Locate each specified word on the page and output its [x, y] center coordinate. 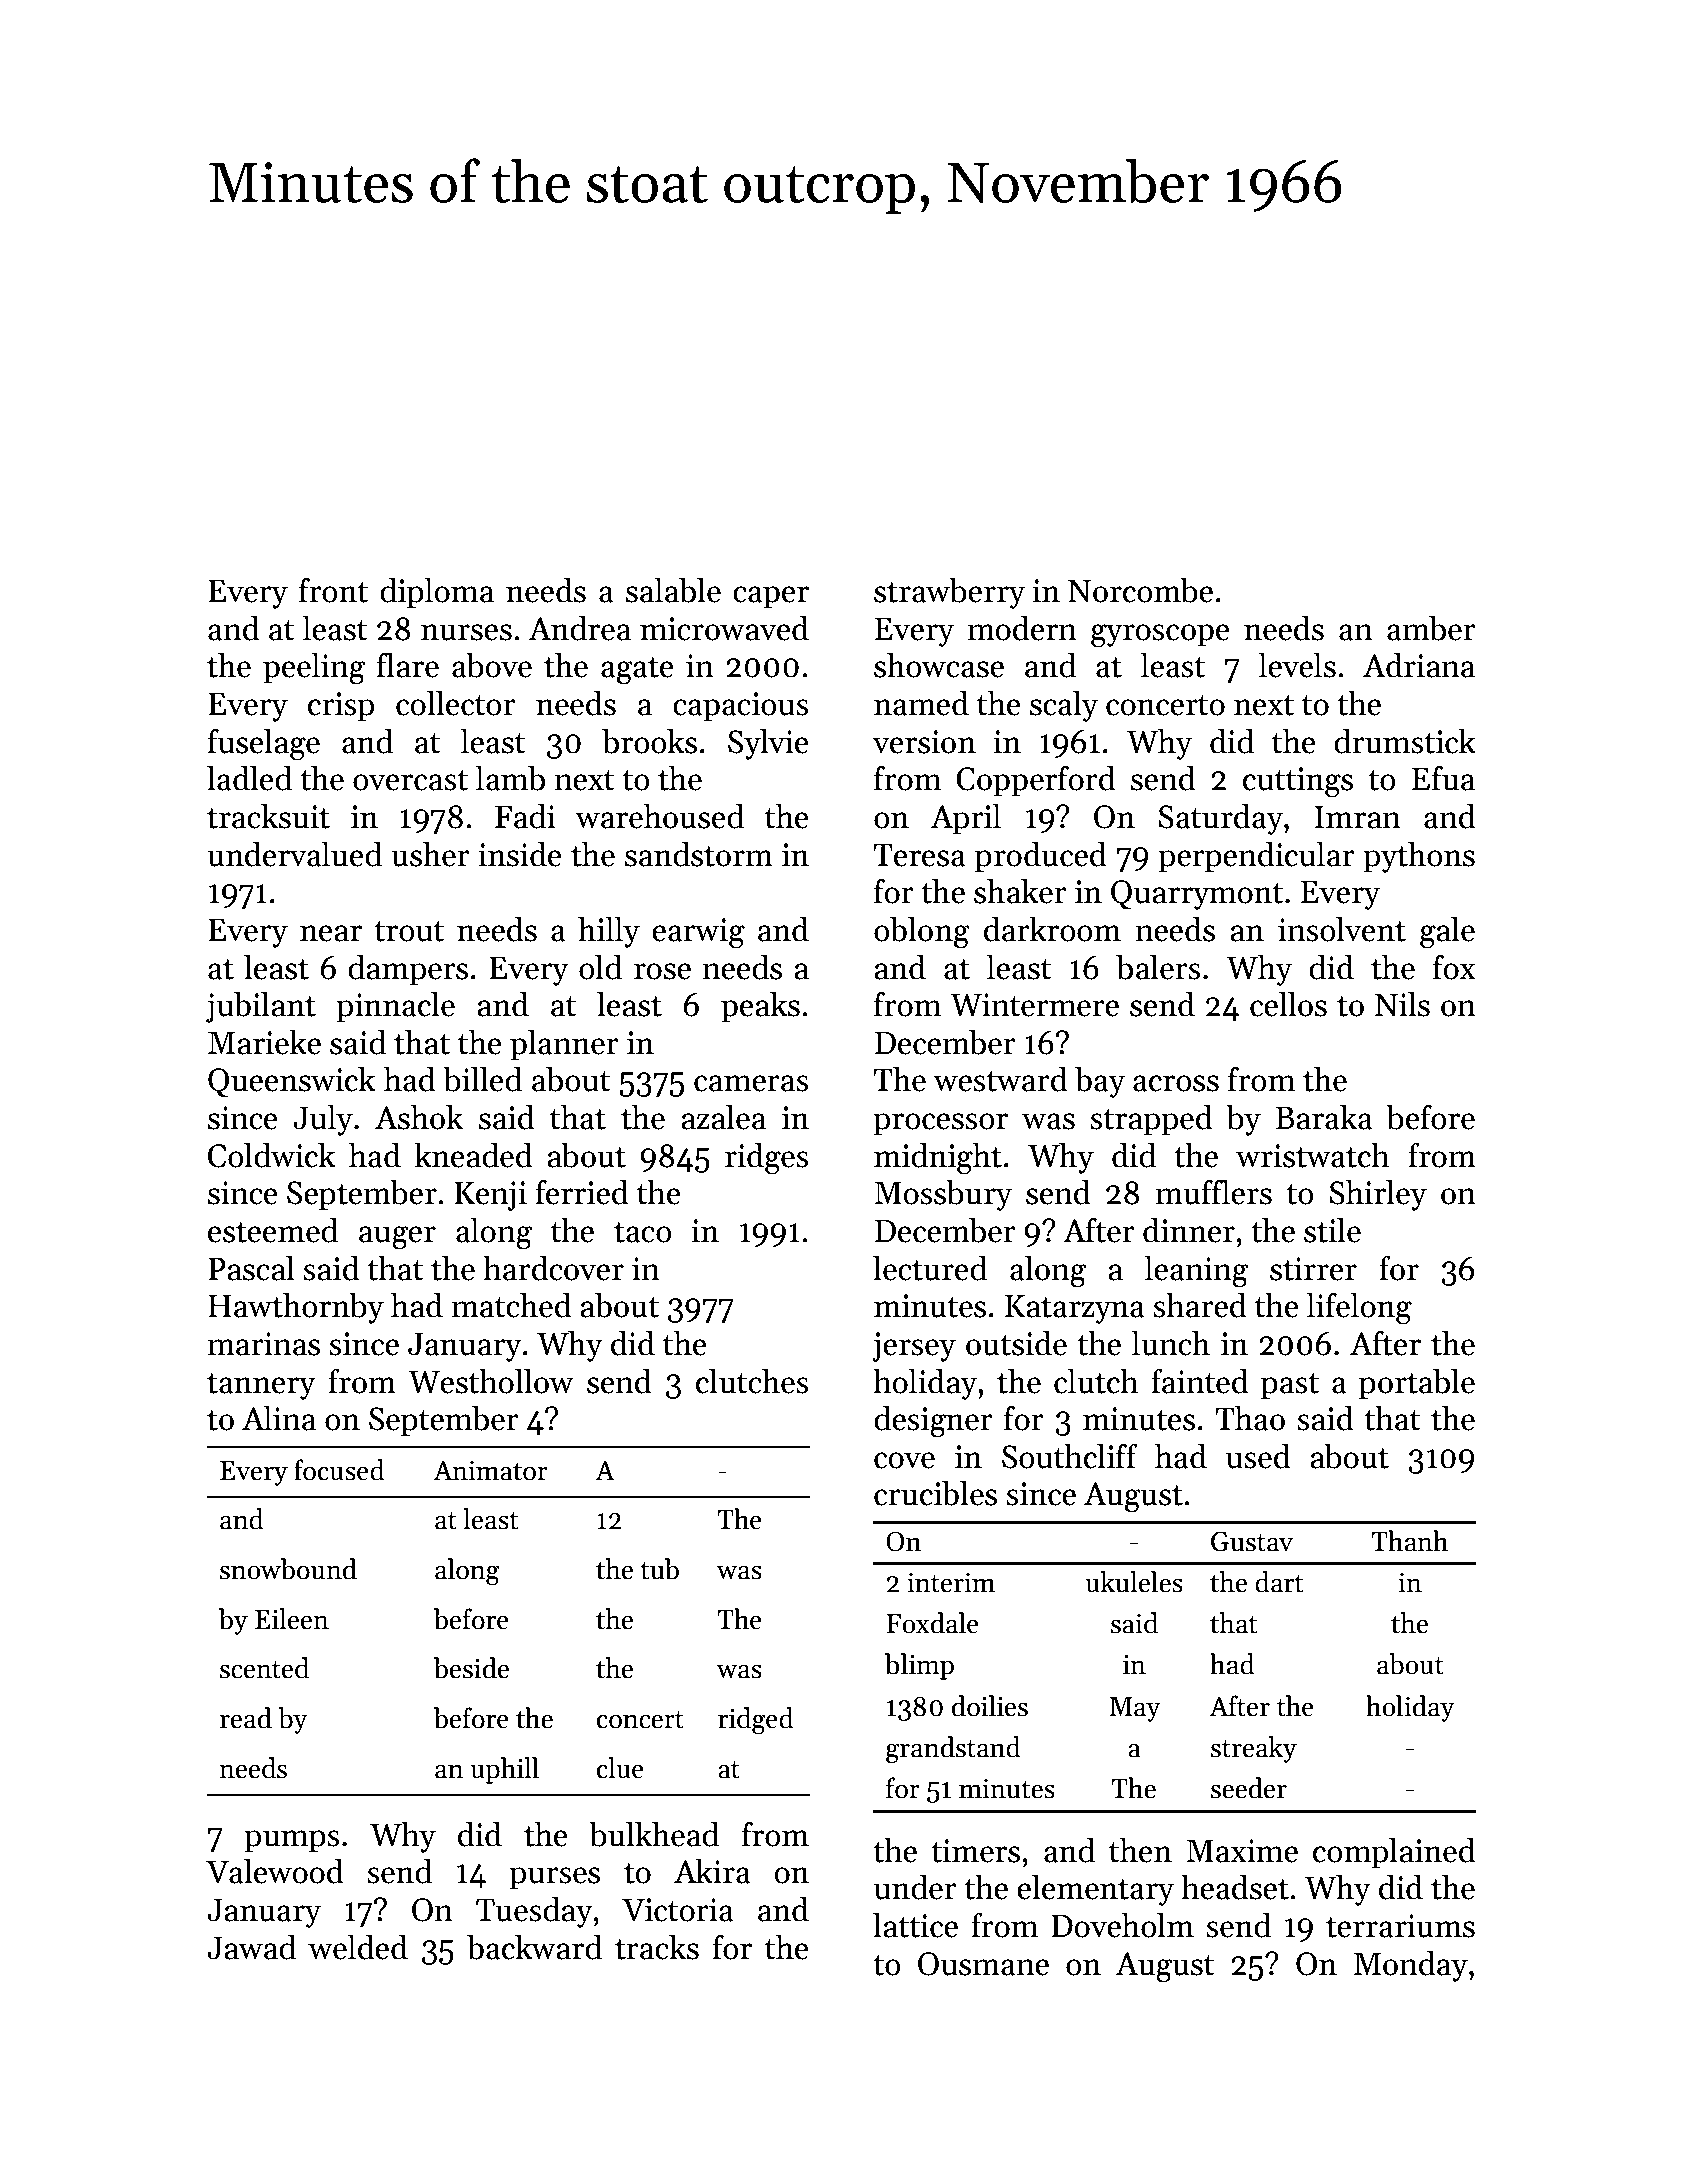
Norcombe [1140, 590]
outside [1016, 1343]
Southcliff [1070, 1456]
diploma [437, 593]
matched [511, 1305]
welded [358, 1947]
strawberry [949, 593]
